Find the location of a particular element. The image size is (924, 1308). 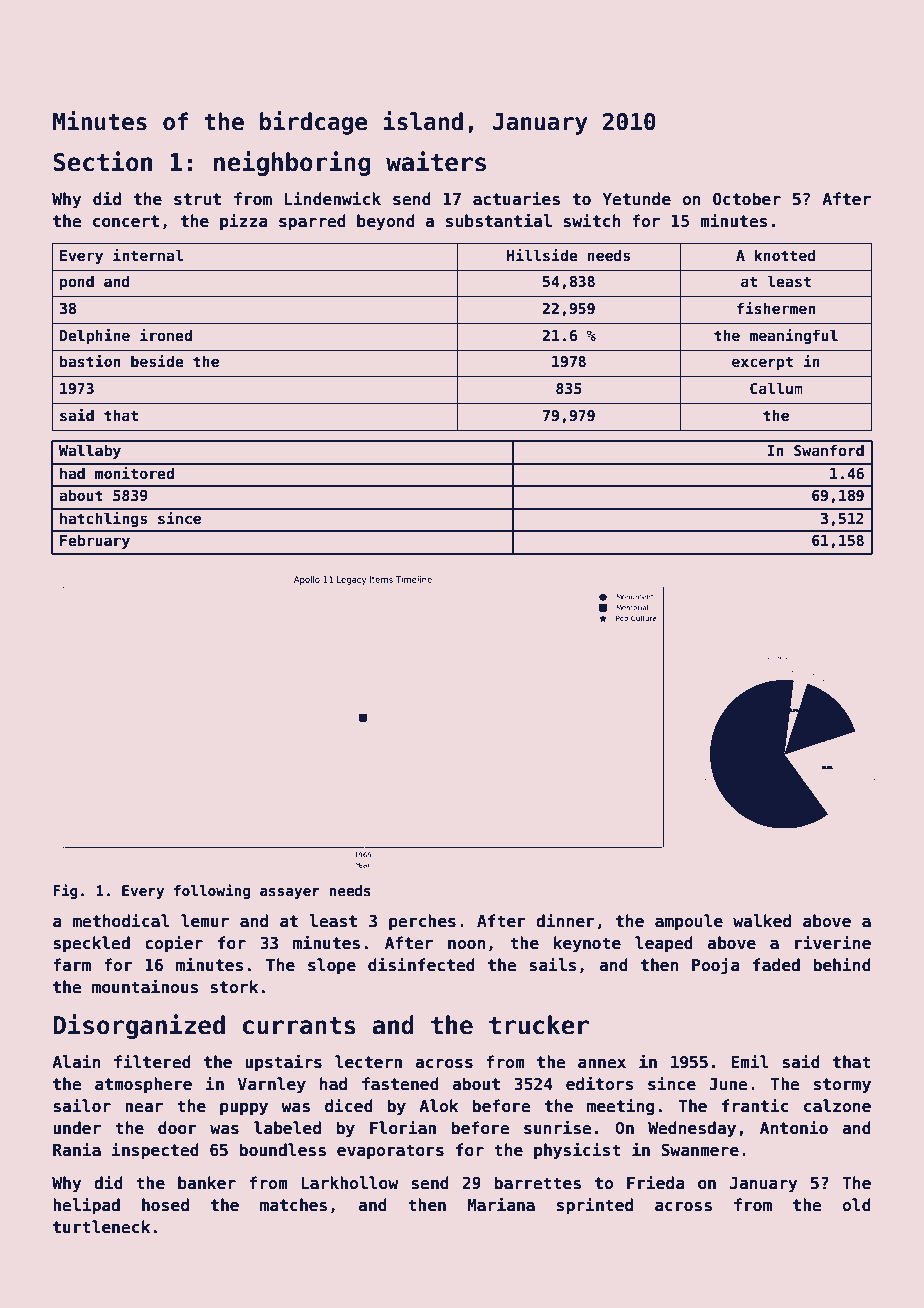

Mariana is located at coordinates (501, 1204).
